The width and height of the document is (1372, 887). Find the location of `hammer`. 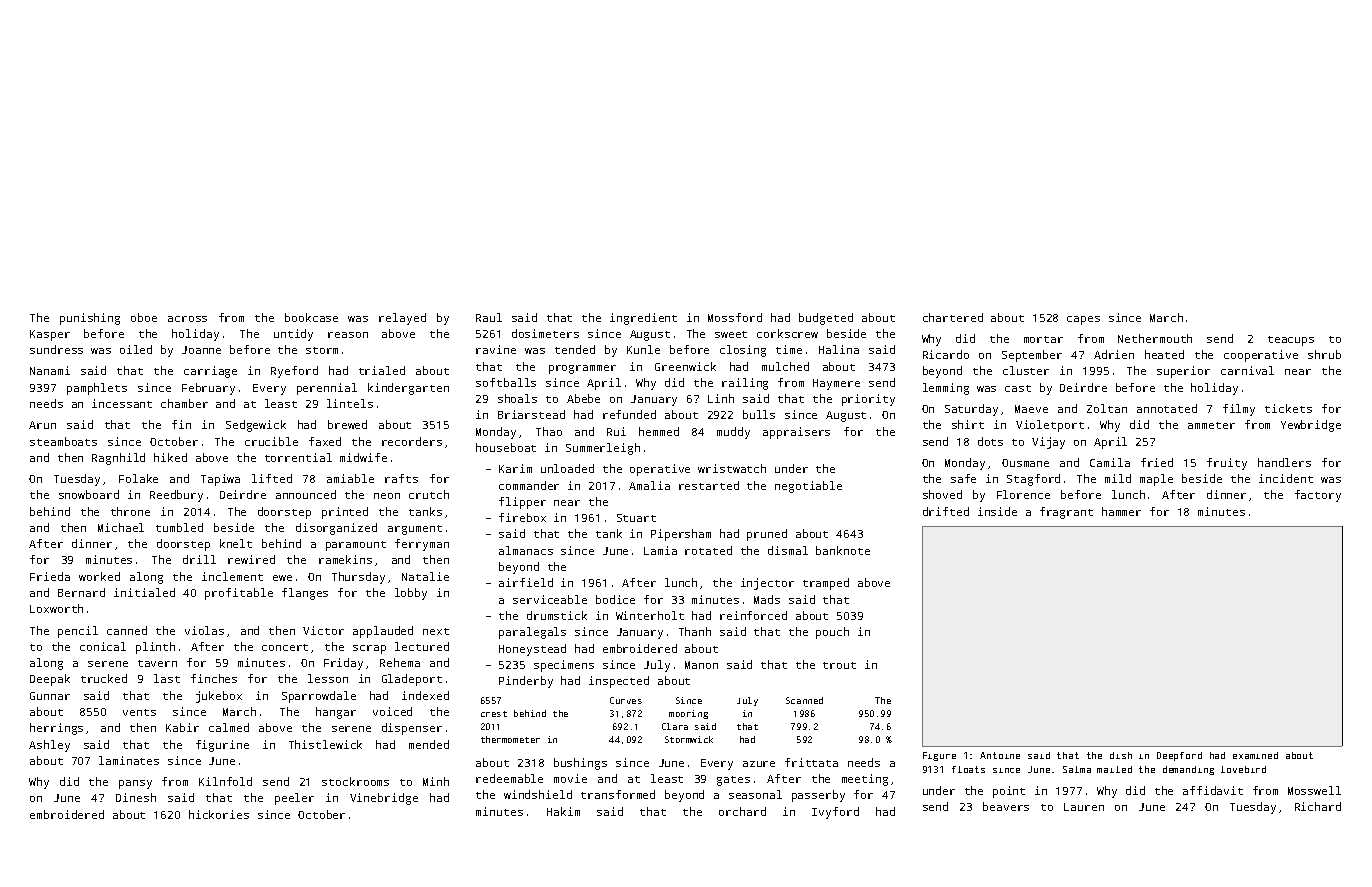

hammer is located at coordinates (1121, 511).
